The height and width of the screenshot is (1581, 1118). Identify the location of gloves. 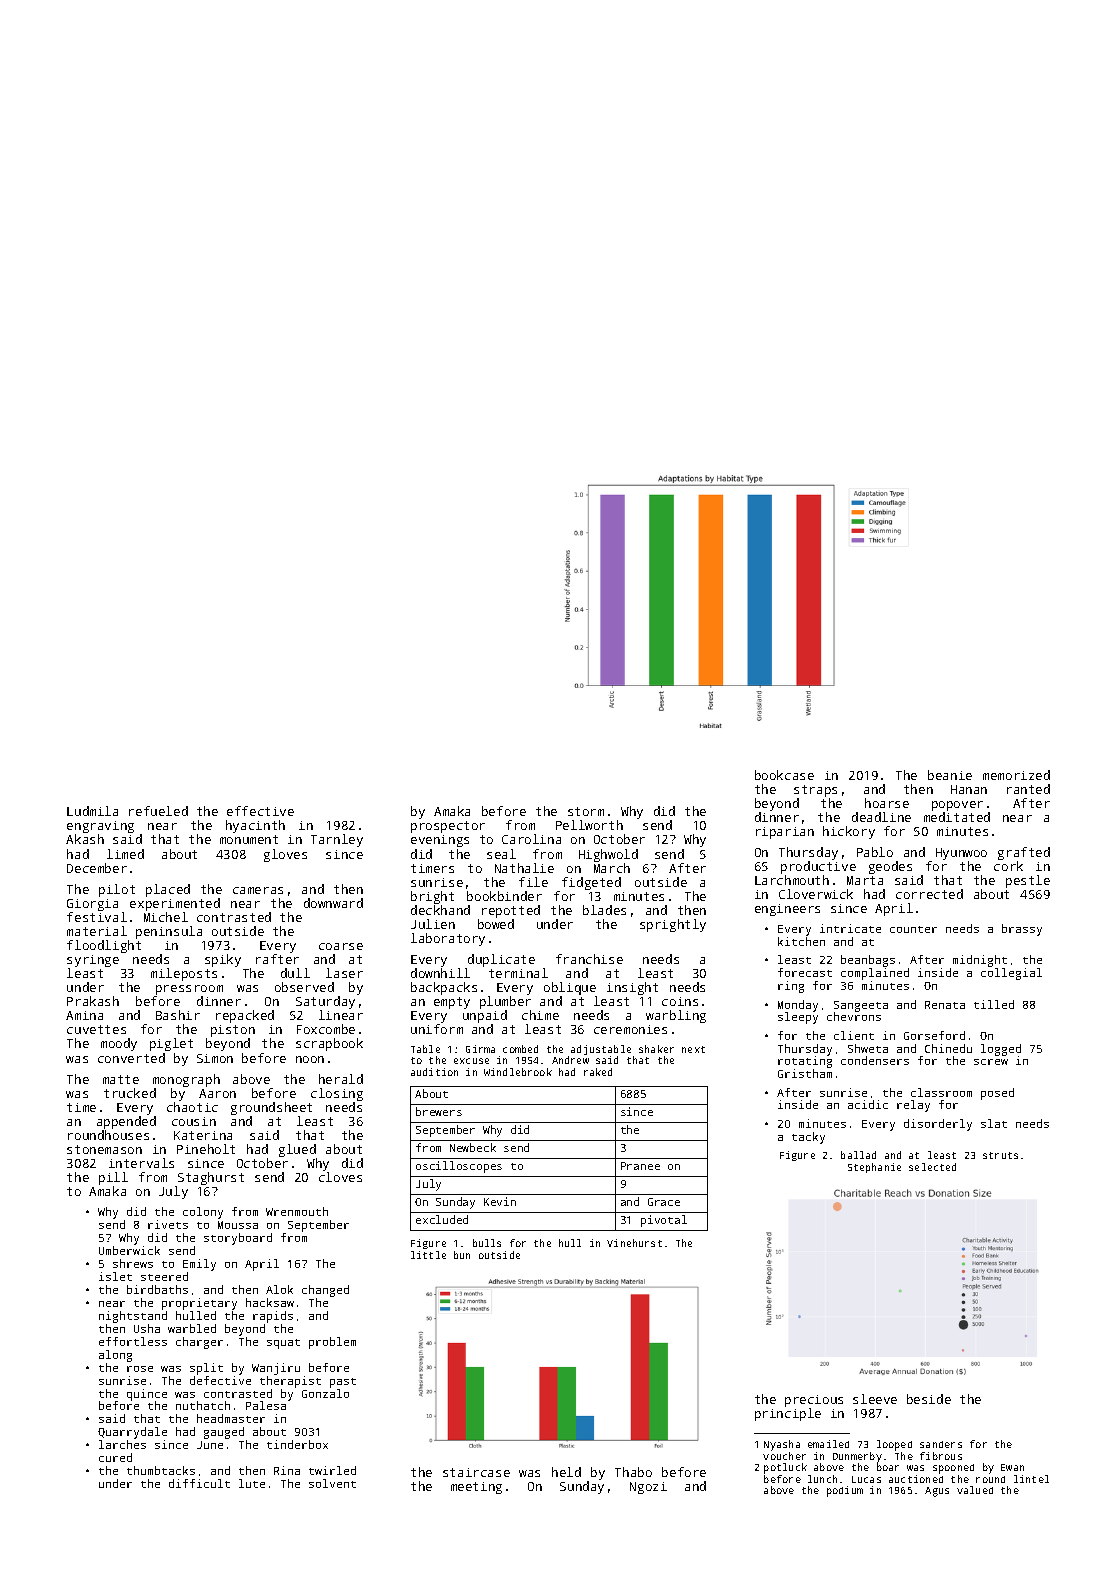
(285, 855).
